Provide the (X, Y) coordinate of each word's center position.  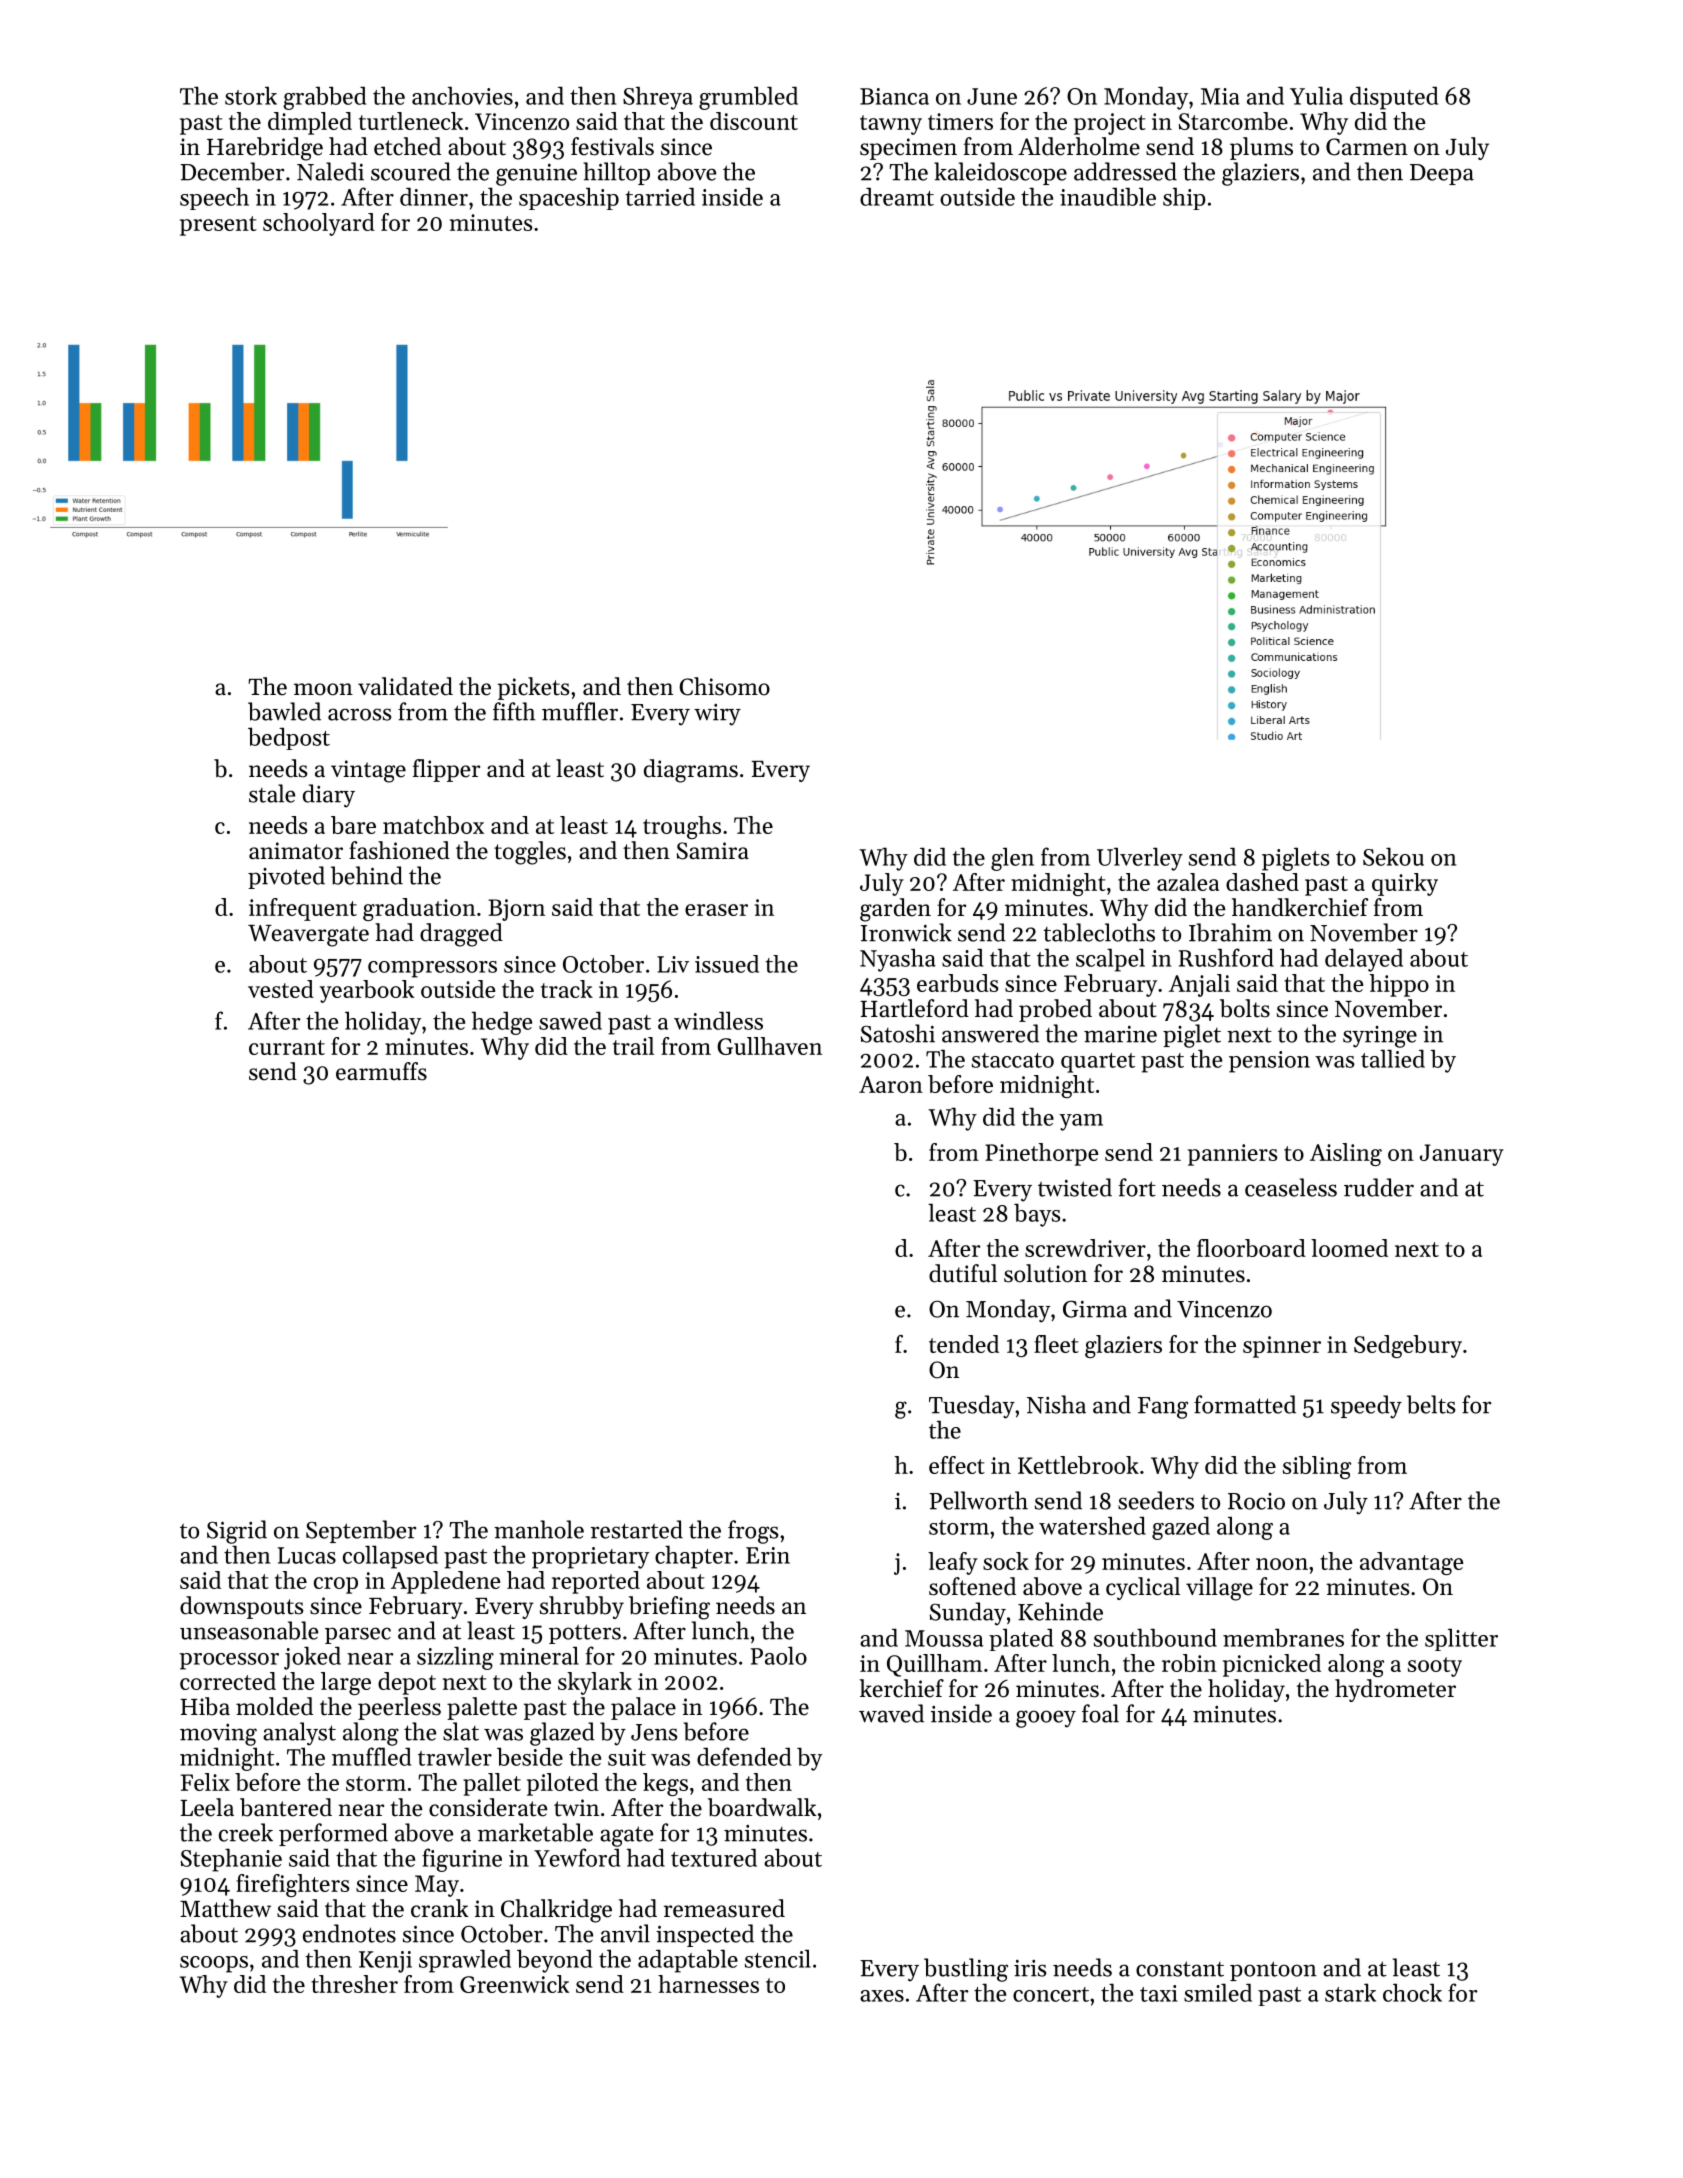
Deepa (1442, 174)
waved (891, 1713)
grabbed (324, 98)
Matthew (225, 1908)
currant (287, 1047)
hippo (1399, 985)
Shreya (658, 98)
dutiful (963, 1273)
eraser (716, 910)
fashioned (399, 850)
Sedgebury (1408, 1346)
